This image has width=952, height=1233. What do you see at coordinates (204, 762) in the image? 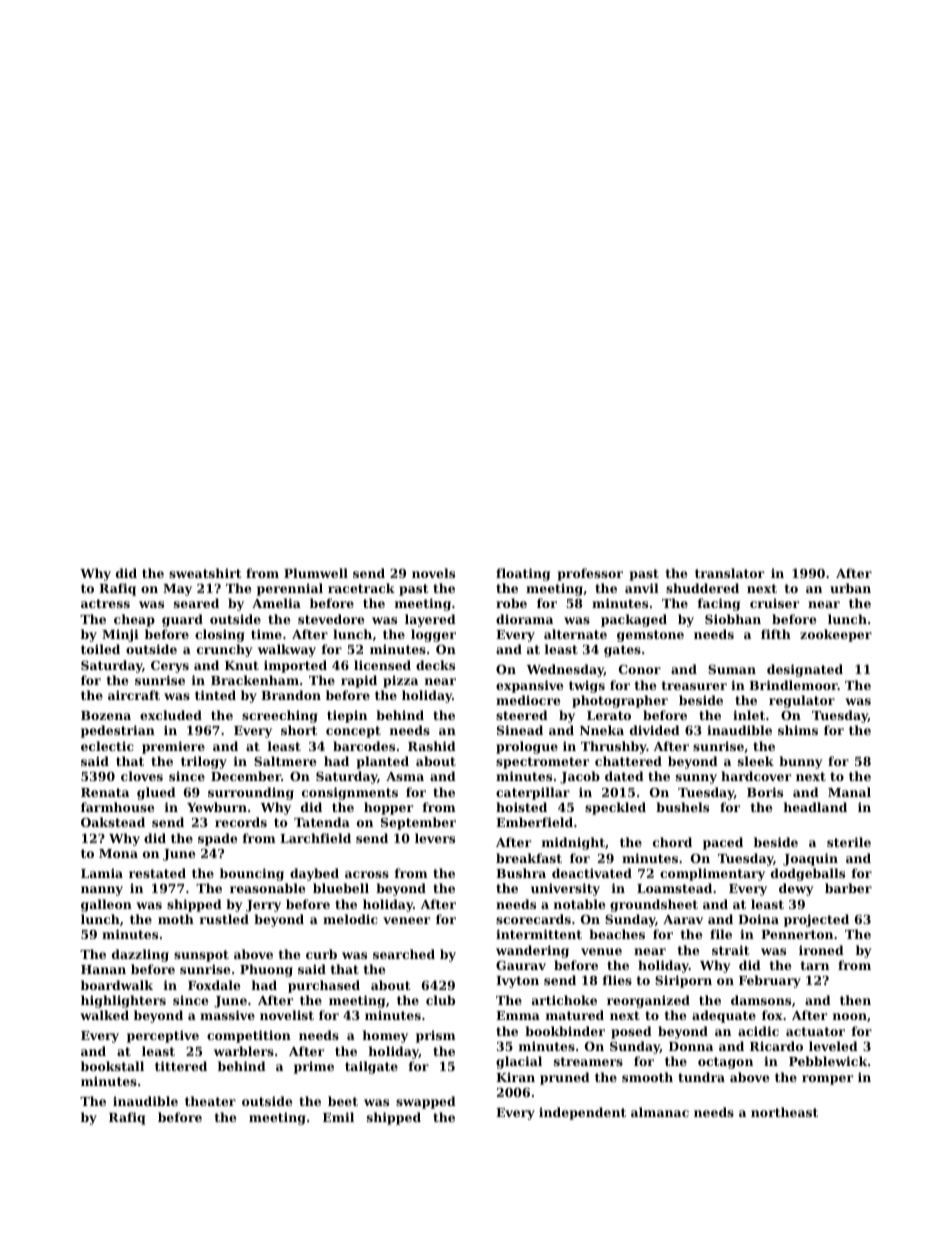
I see `trilogy` at bounding box center [204, 762].
